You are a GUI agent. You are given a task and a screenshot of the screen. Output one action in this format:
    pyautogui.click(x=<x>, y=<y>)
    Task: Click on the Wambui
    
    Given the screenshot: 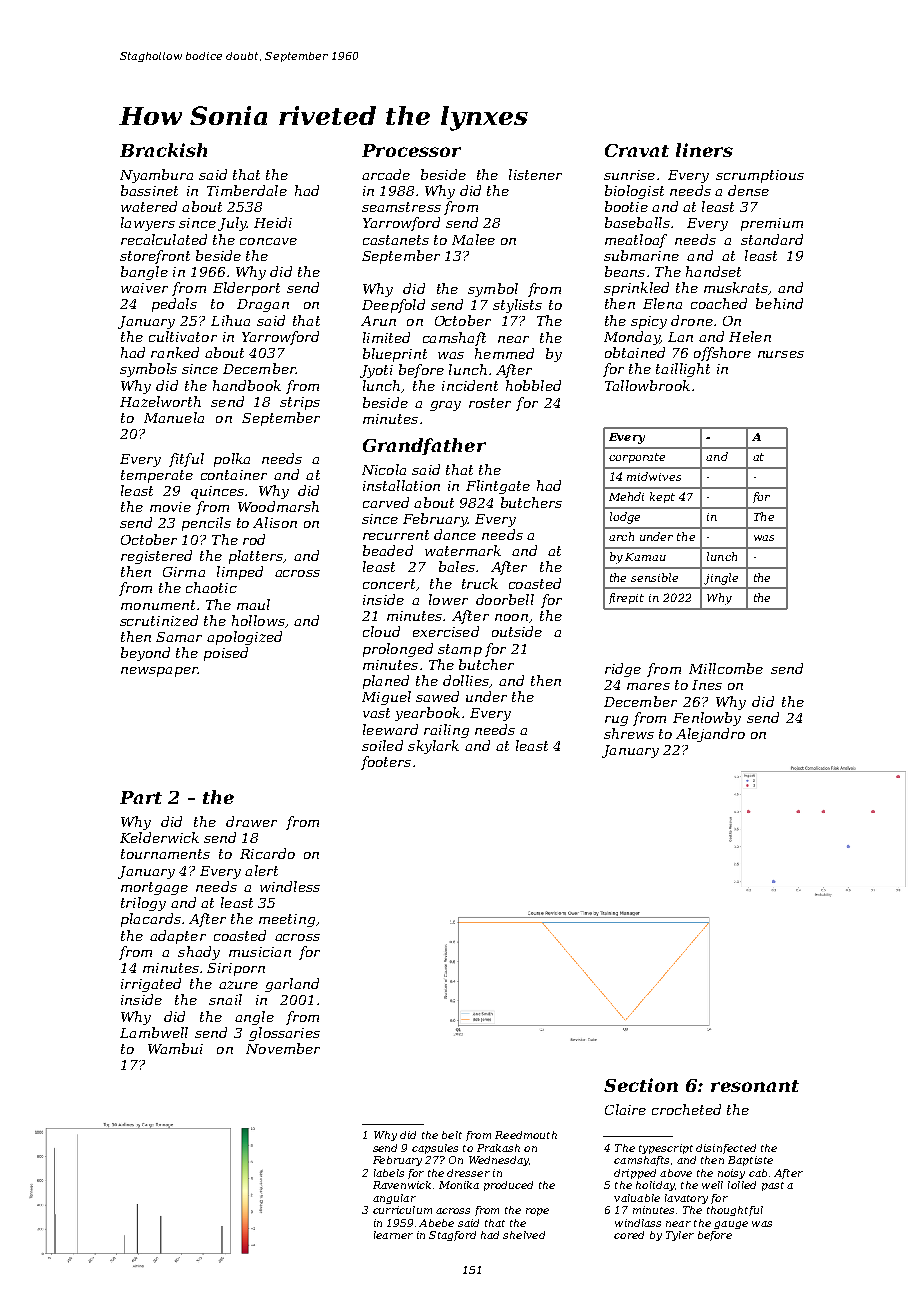 What is the action you would take?
    pyautogui.click(x=175, y=1048)
